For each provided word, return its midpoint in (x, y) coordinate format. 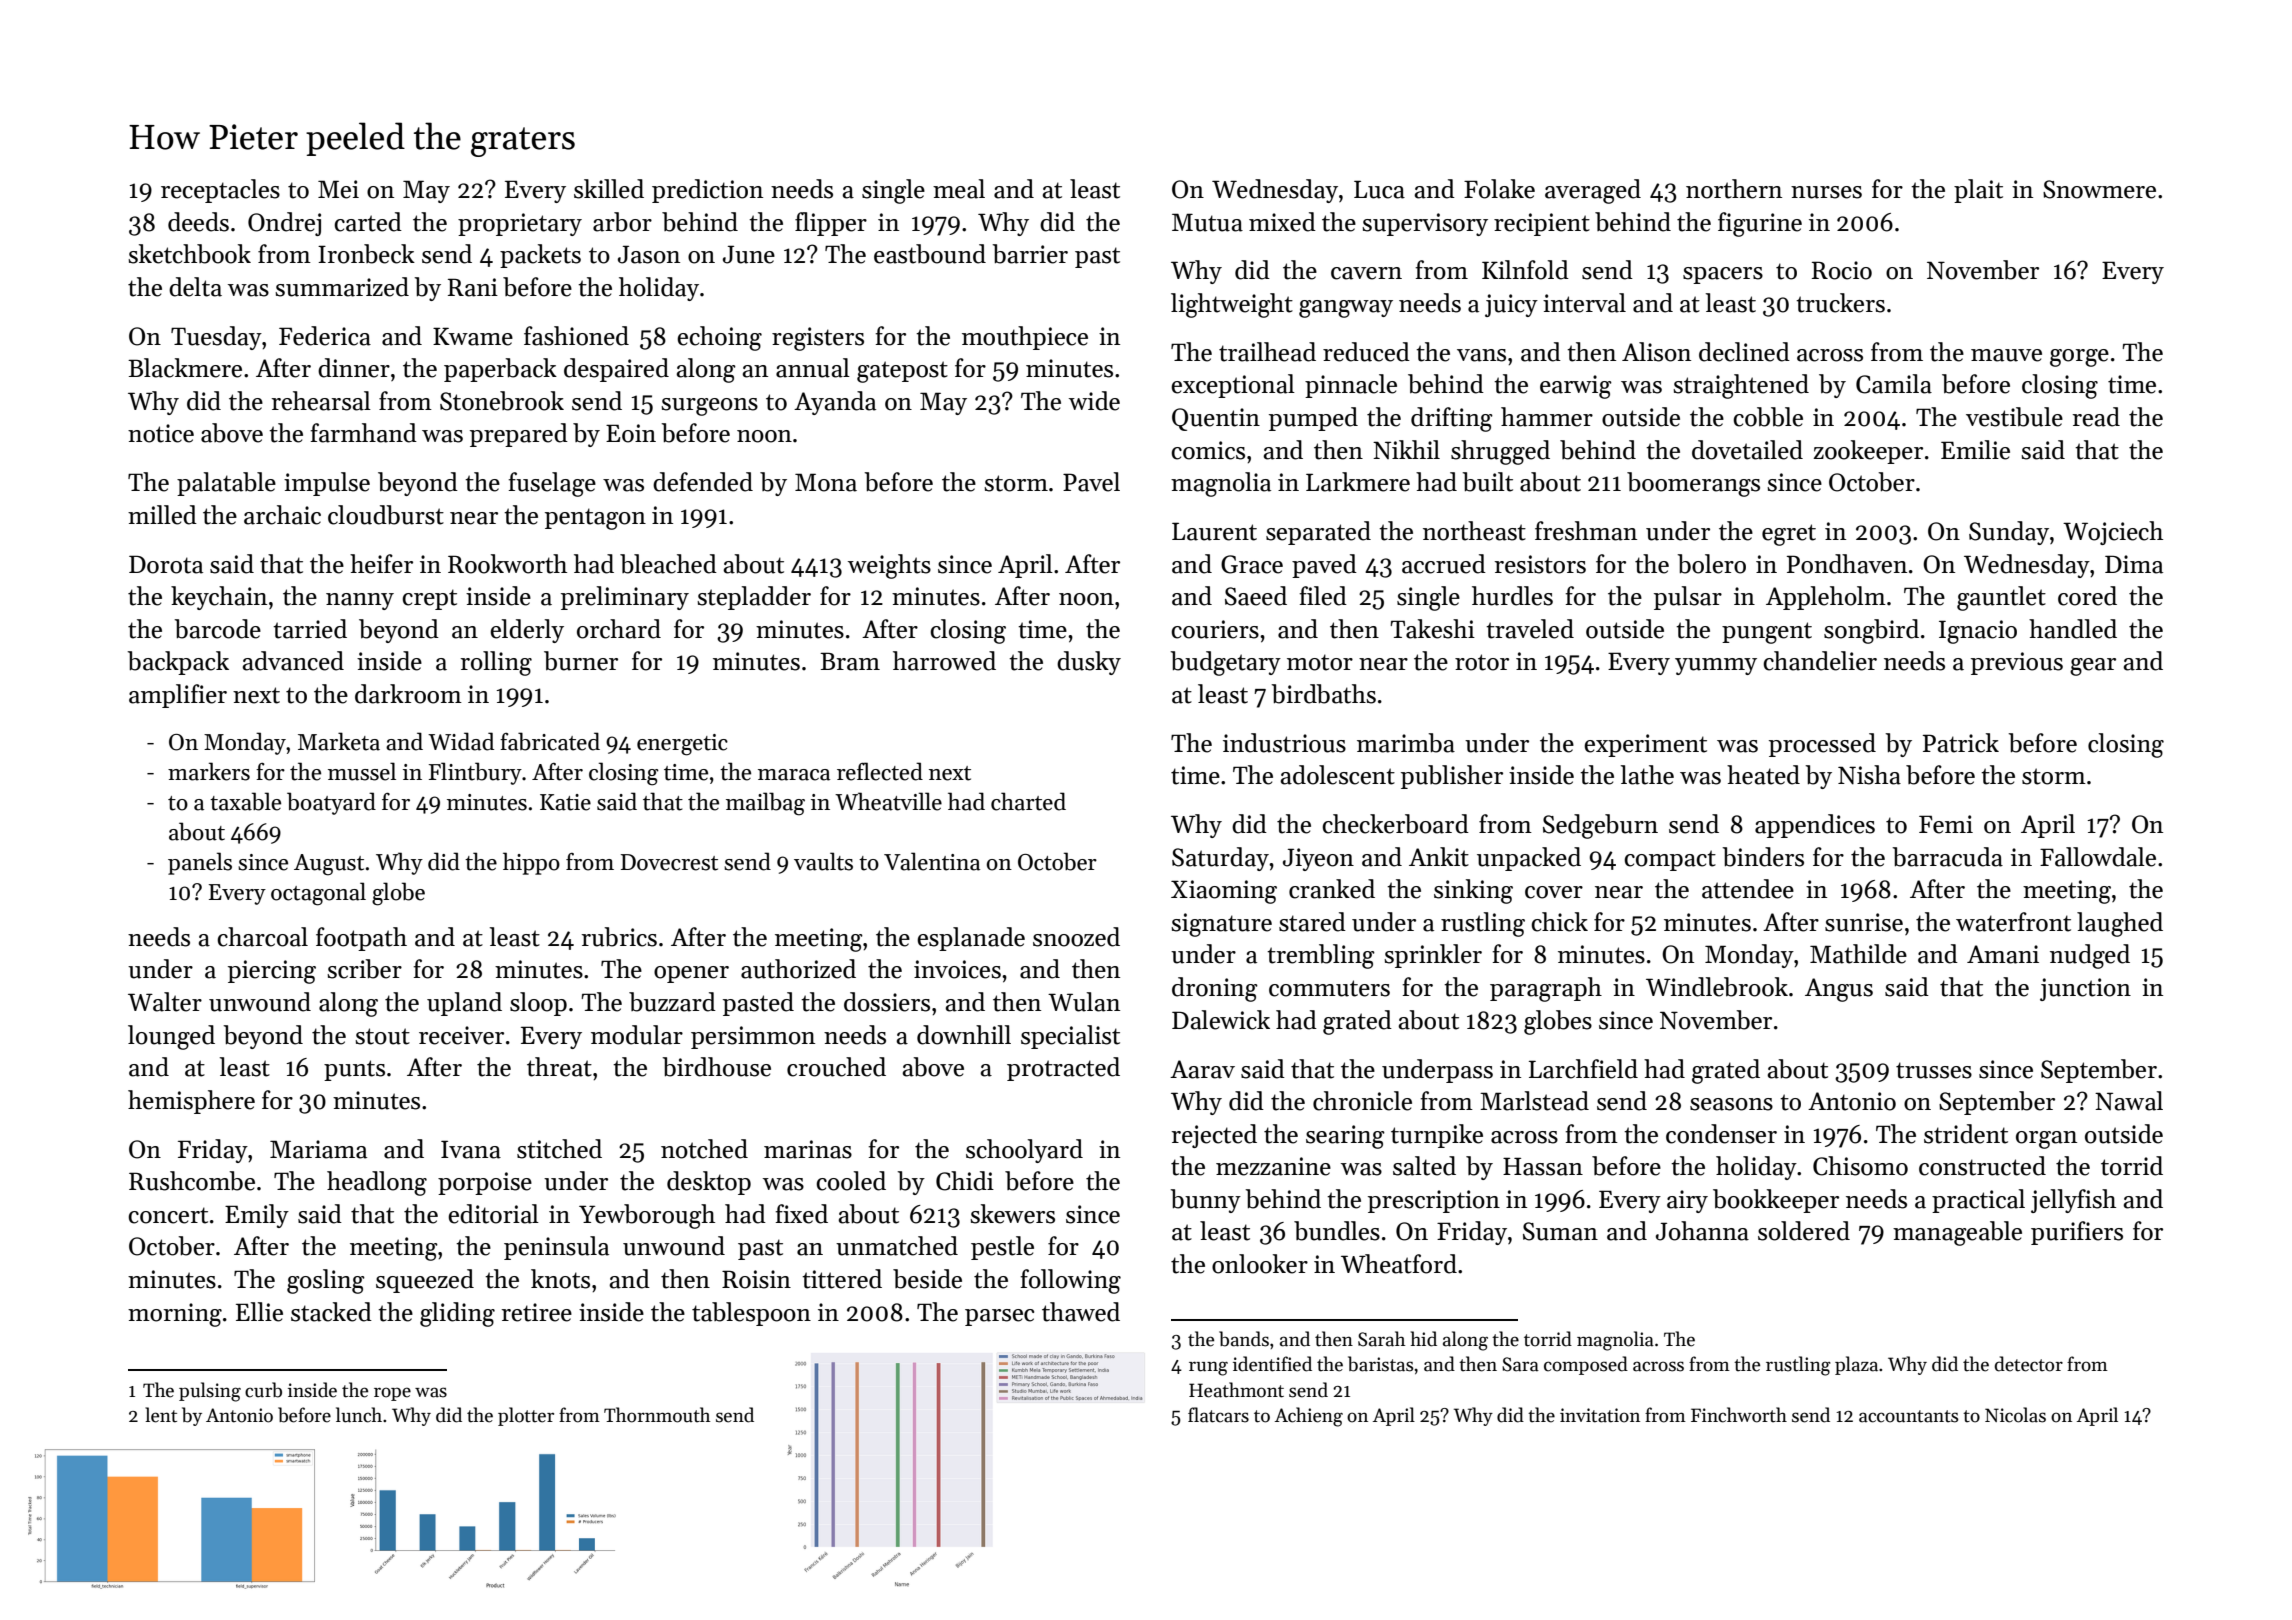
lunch (359, 1415)
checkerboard (1395, 824)
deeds (198, 222)
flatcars (1218, 1415)
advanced (293, 661)
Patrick (1961, 743)
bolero (1711, 564)
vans (1481, 355)
